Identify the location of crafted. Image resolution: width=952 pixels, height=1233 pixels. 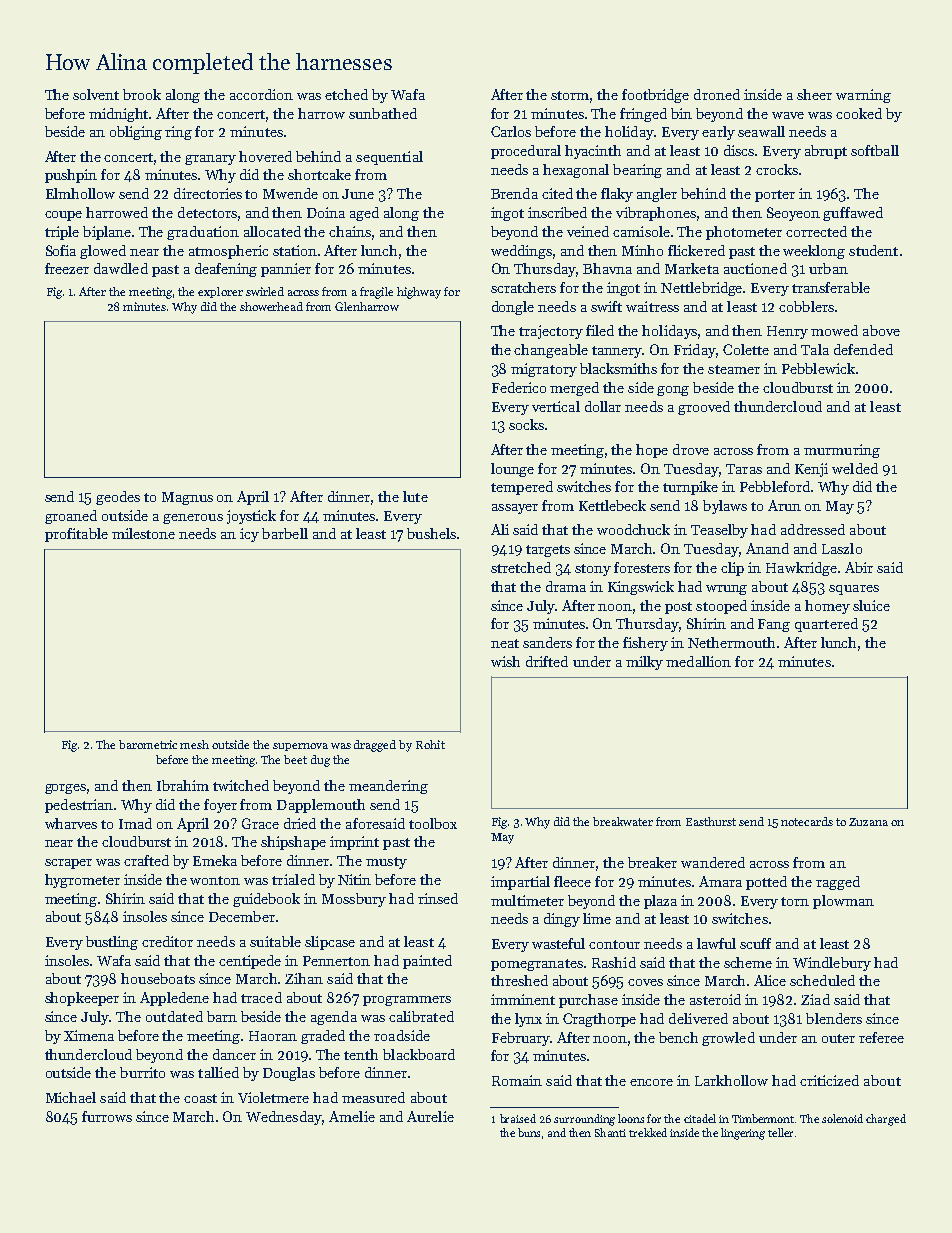
(146, 860).
